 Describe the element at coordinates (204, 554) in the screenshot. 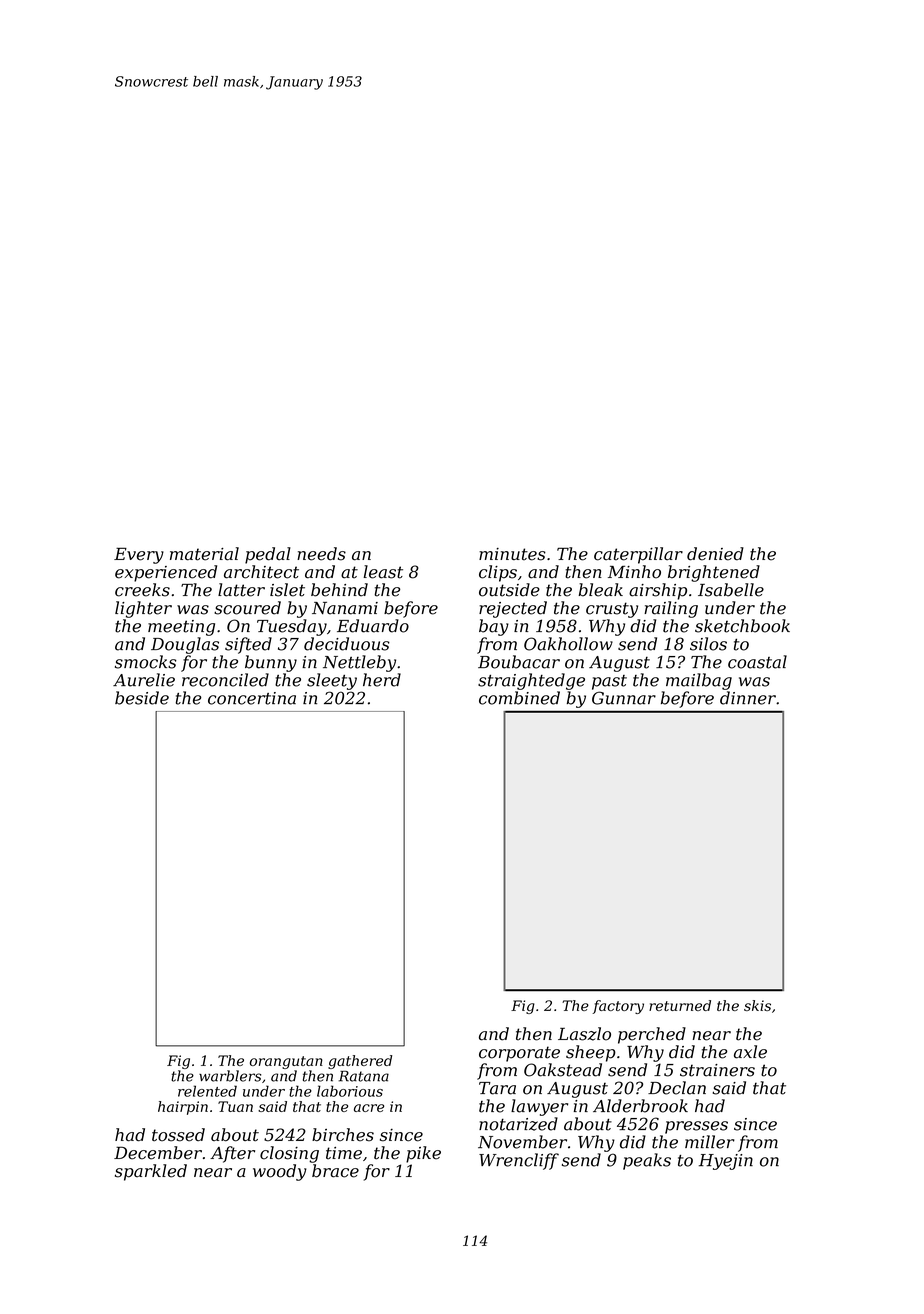

I see `material` at that location.
